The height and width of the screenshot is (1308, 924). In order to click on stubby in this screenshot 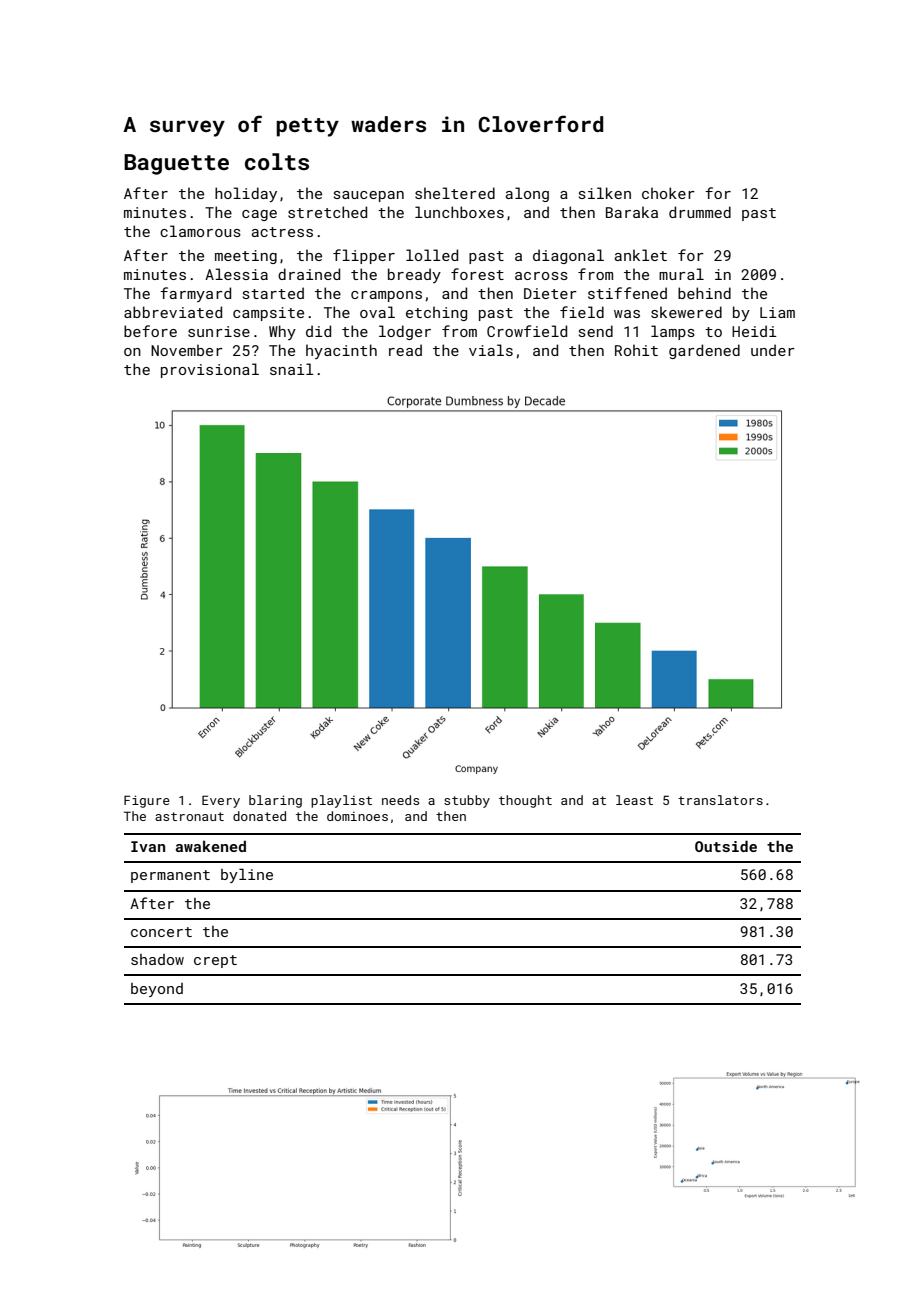, I will do `click(467, 801)`.
